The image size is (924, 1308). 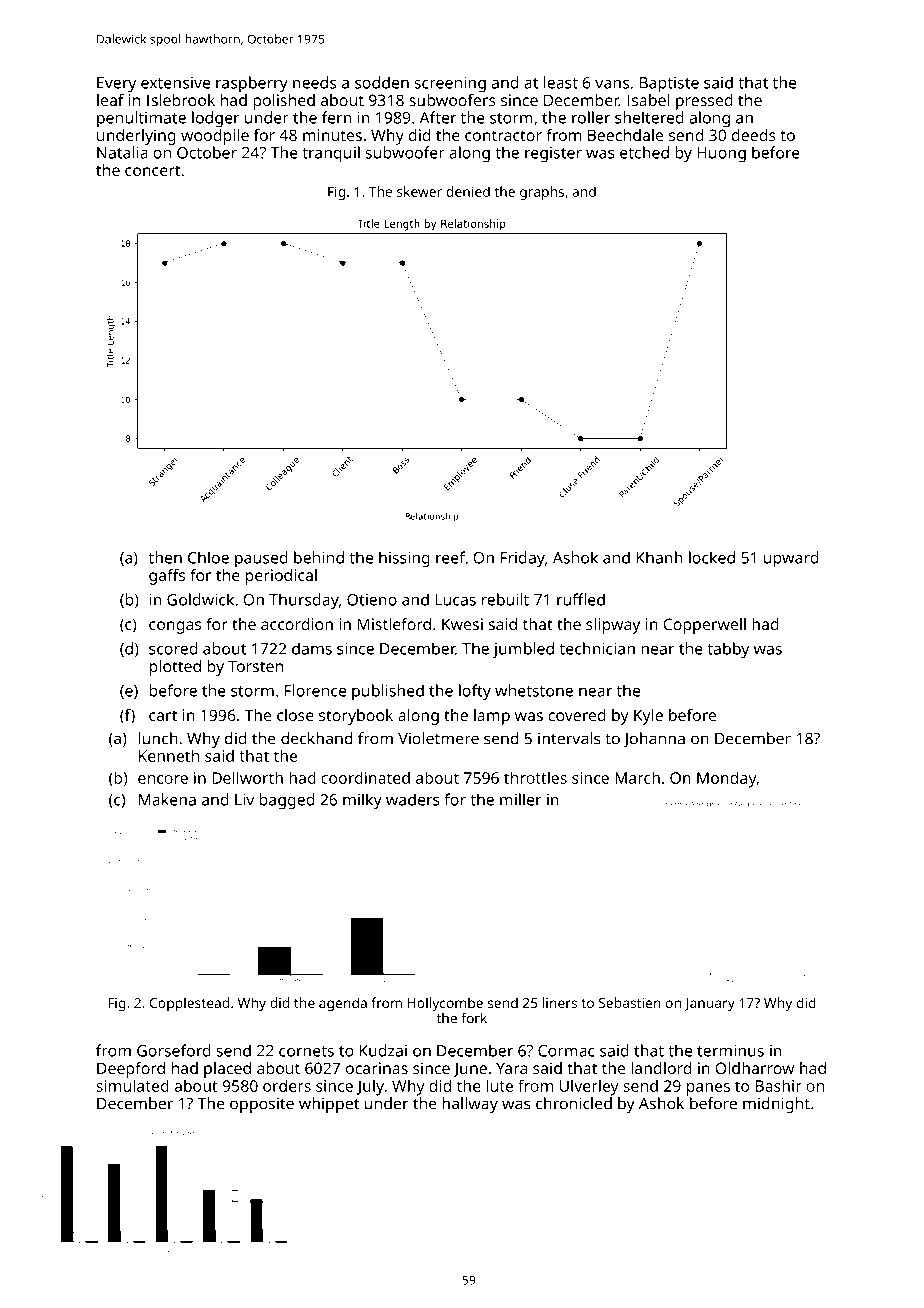 I want to click on Huong, so click(x=721, y=155).
